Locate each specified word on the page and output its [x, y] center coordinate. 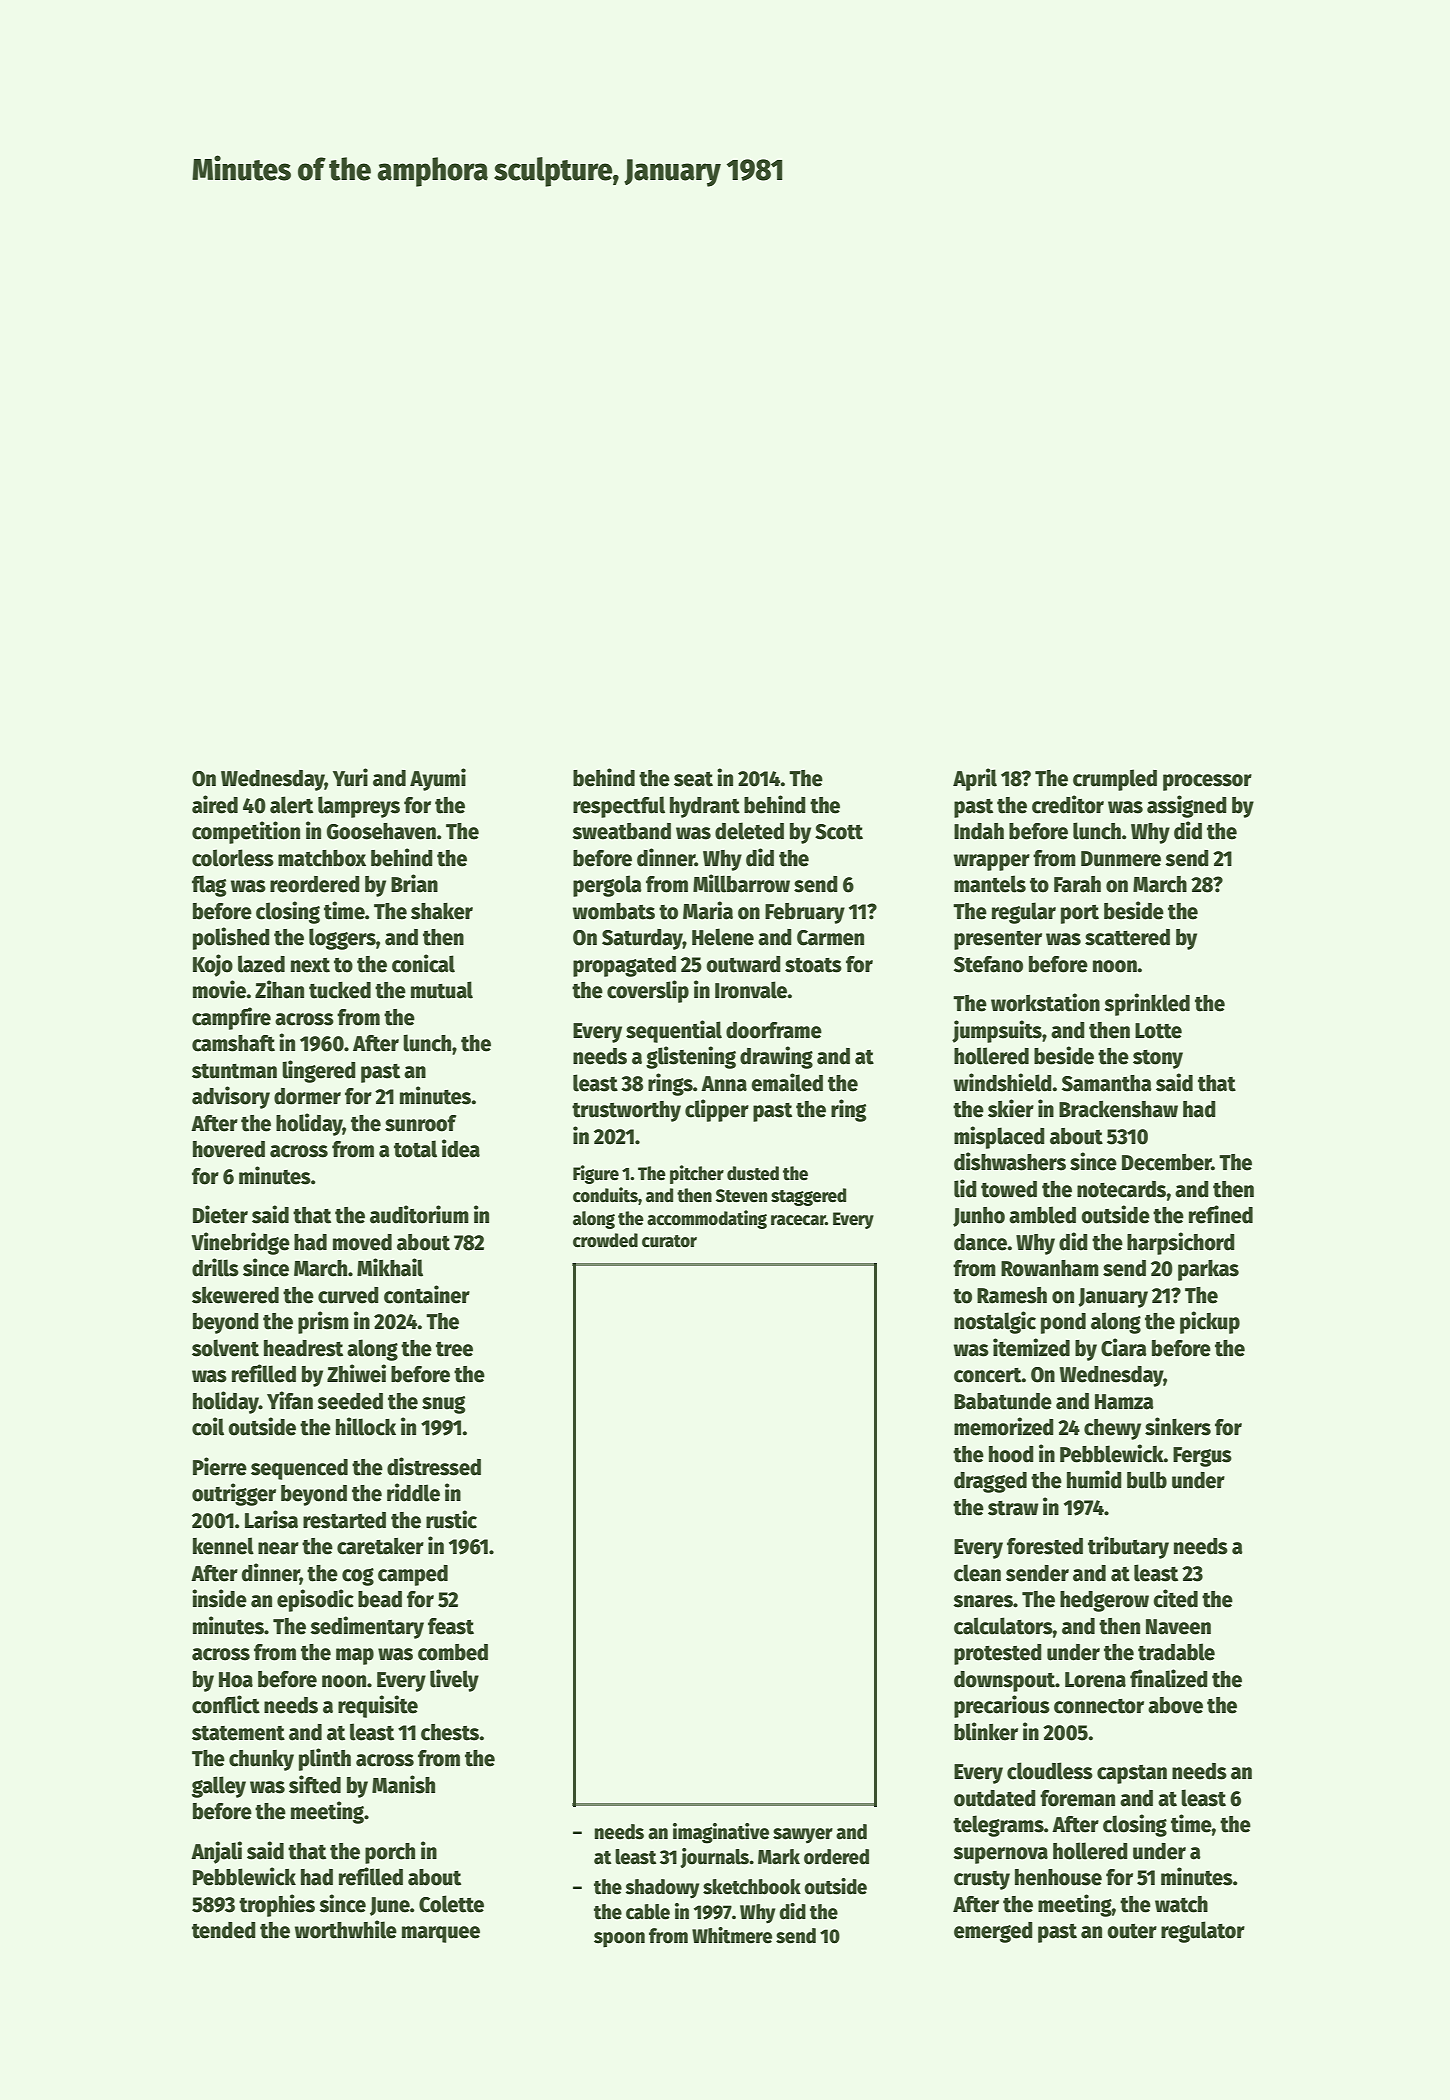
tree [454, 1349]
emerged [993, 1932]
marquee [441, 1934]
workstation [1045, 1002]
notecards [1121, 1189]
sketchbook [752, 1887]
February [805, 913]
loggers [342, 939]
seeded [350, 1401]
